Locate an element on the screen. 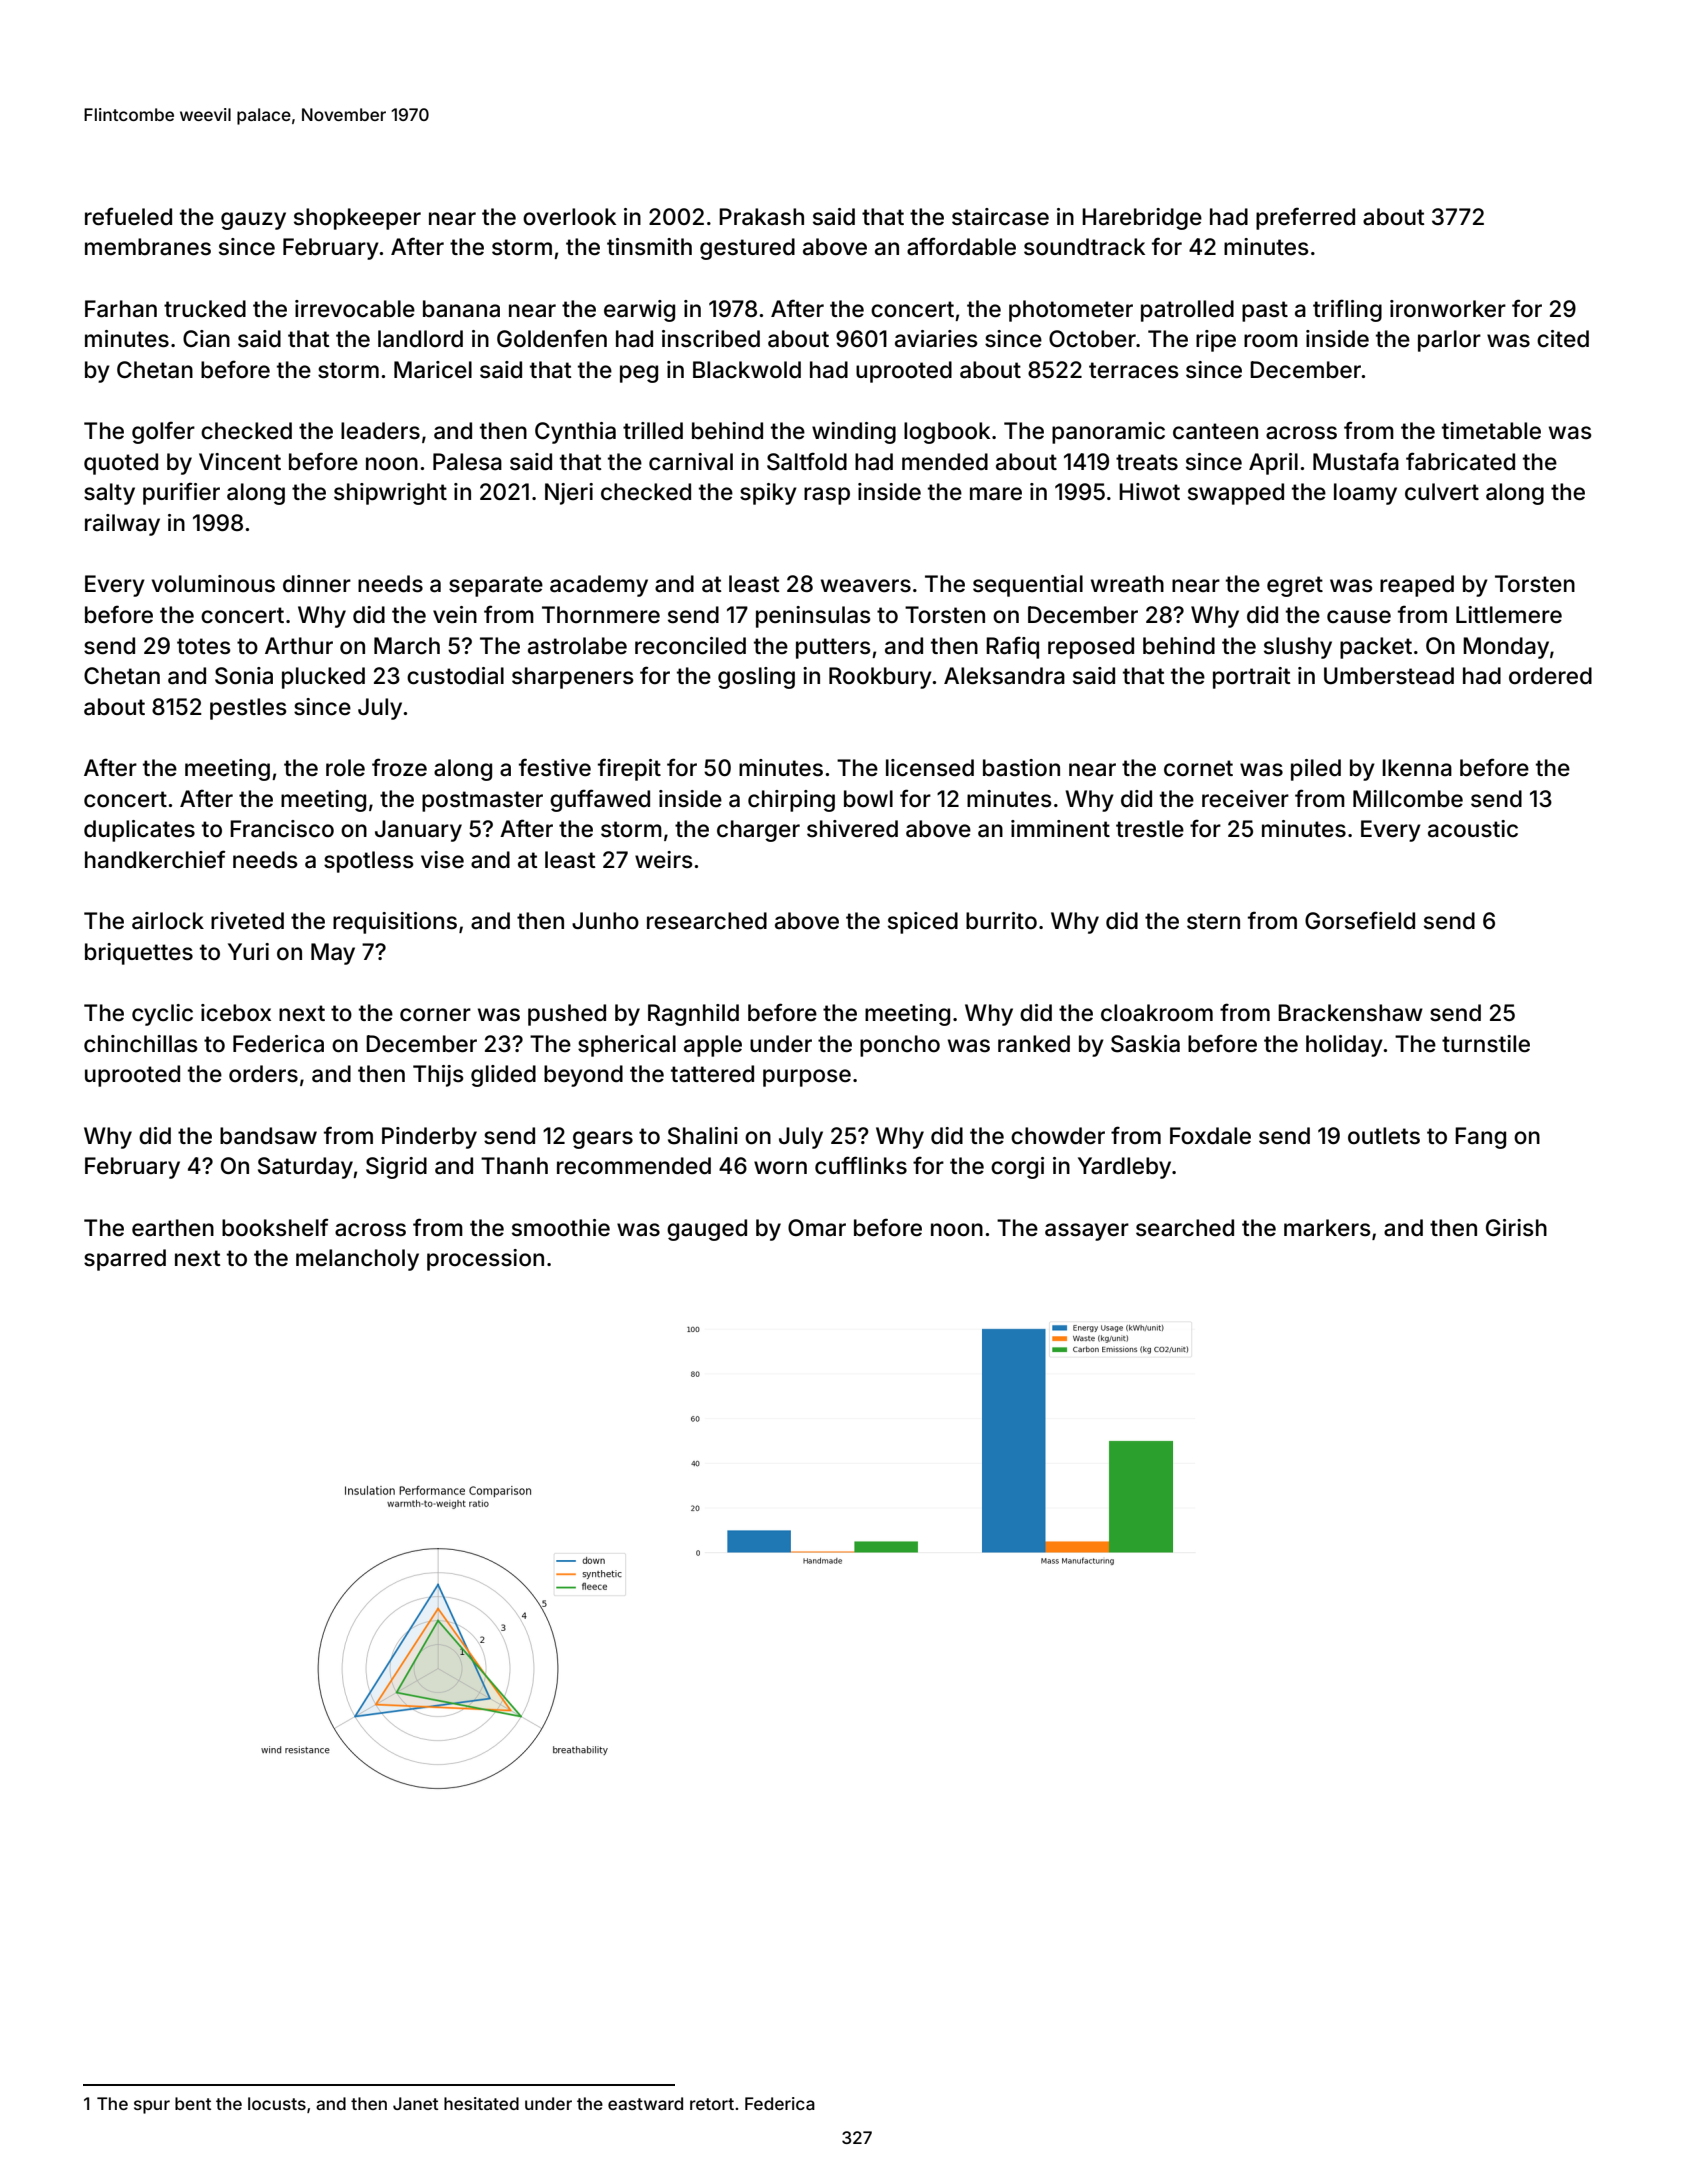 This screenshot has height=2178, width=1683. eastward is located at coordinates (645, 2103).
